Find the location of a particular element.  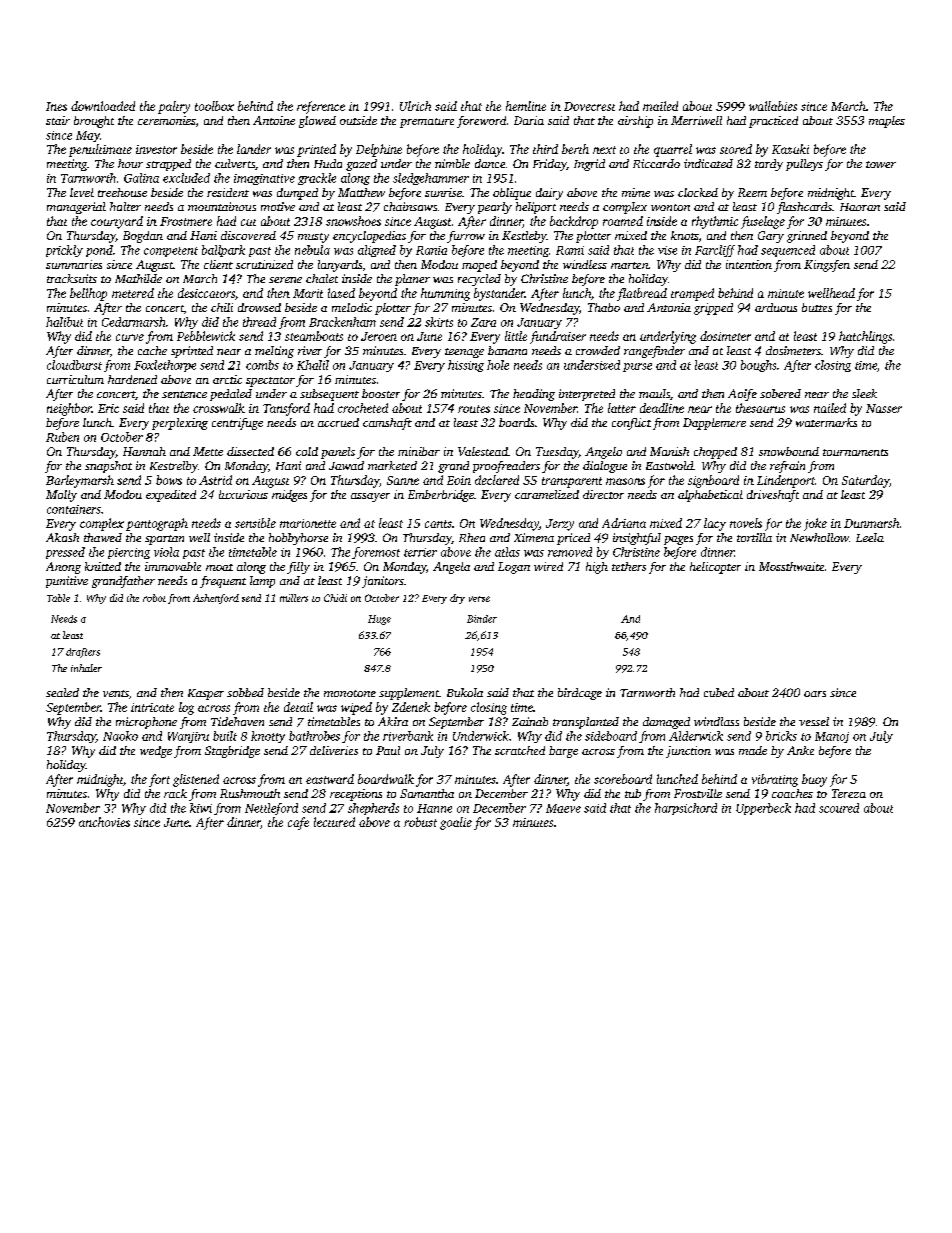

cafe is located at coordinates (298, 823).
